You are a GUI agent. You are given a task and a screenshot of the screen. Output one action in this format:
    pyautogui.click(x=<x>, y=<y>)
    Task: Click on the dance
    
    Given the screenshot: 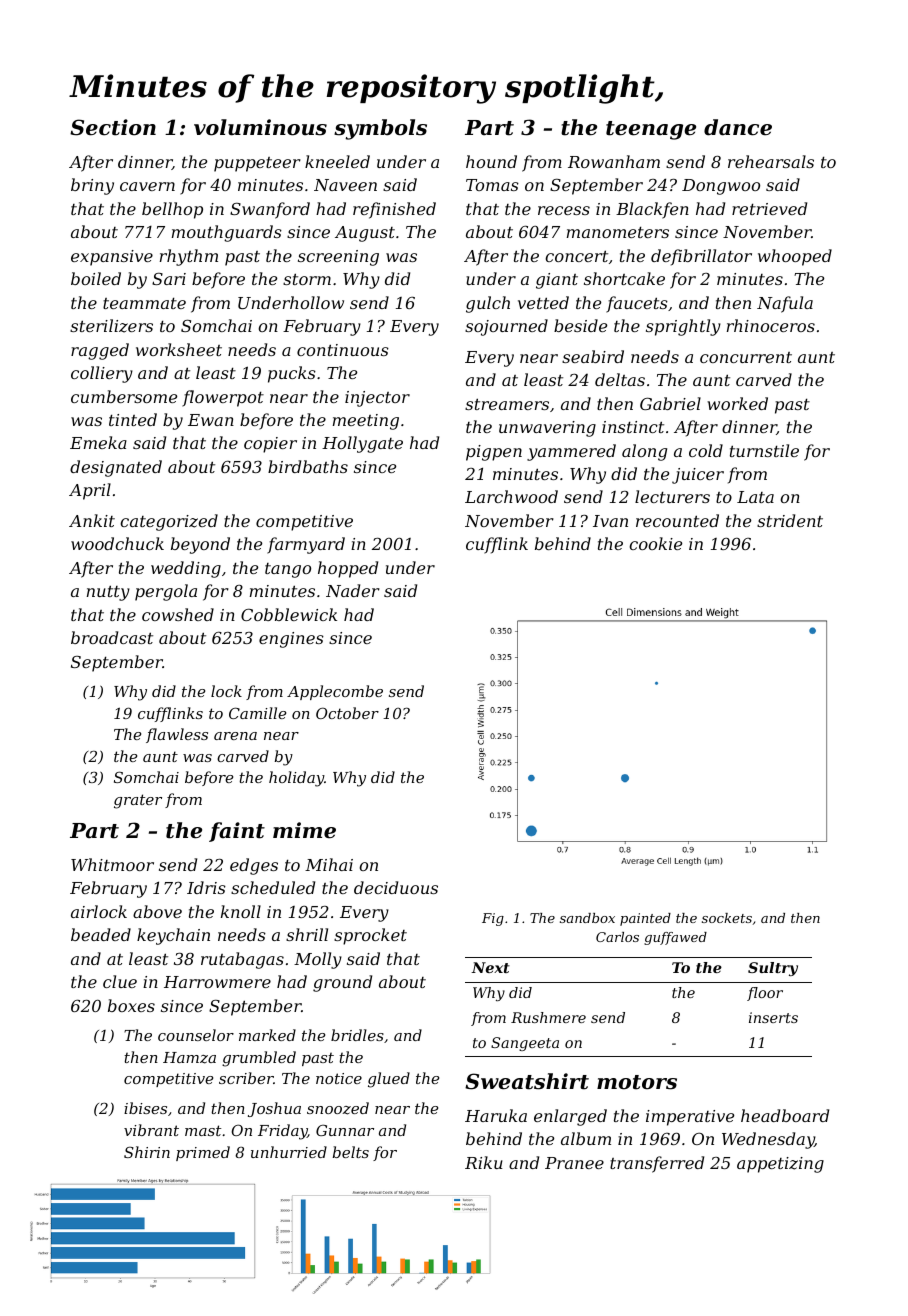 What is the action you would take?
    pyautogui.click(x=738, y=127)
